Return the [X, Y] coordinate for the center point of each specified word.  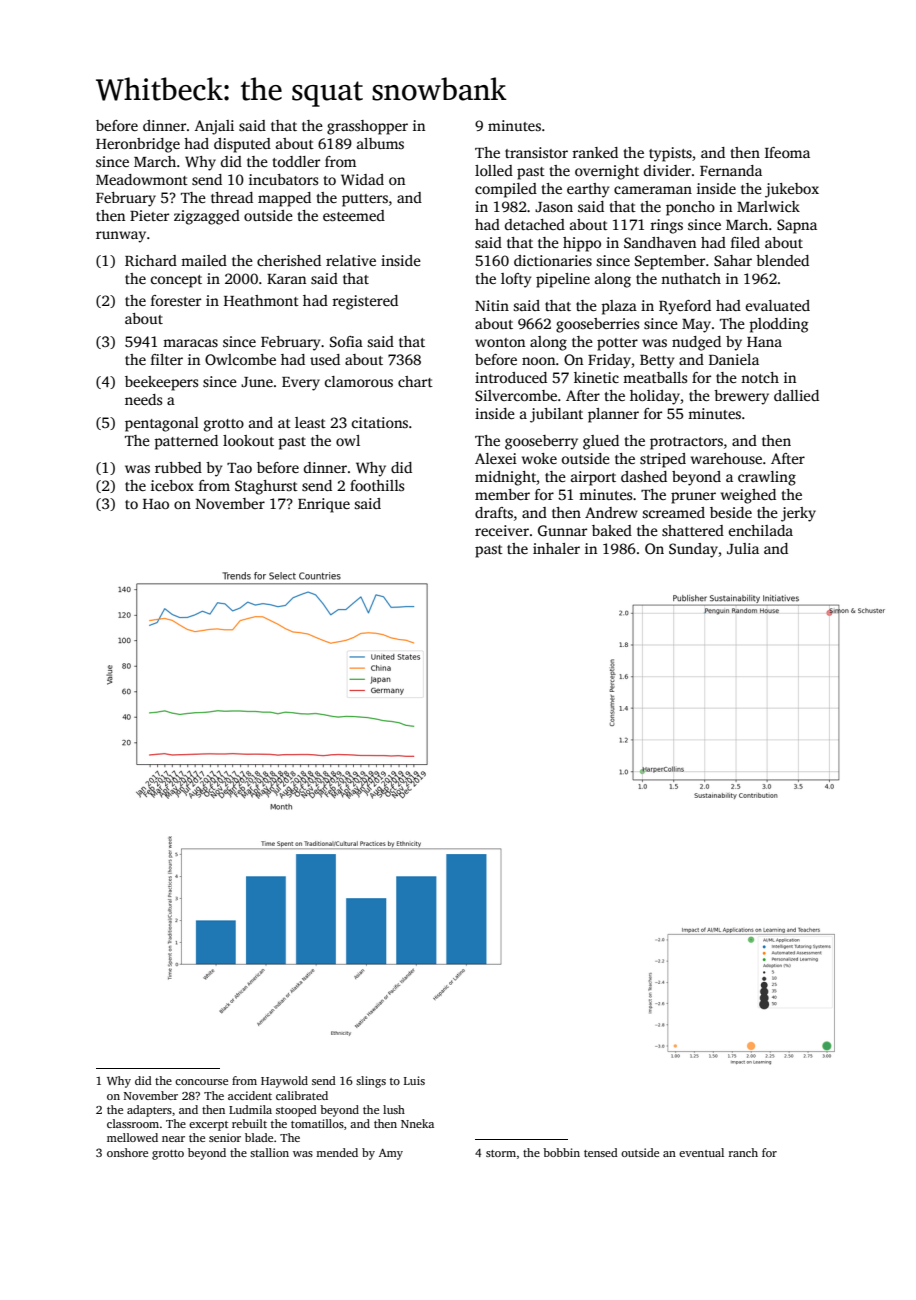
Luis [414, 1080]
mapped [284, 199]
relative [351, 260]
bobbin [561, 1152]
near [173, 1139]
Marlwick [768, 206]
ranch [743, 1152]
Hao [156, 504]
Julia [743, 548]
